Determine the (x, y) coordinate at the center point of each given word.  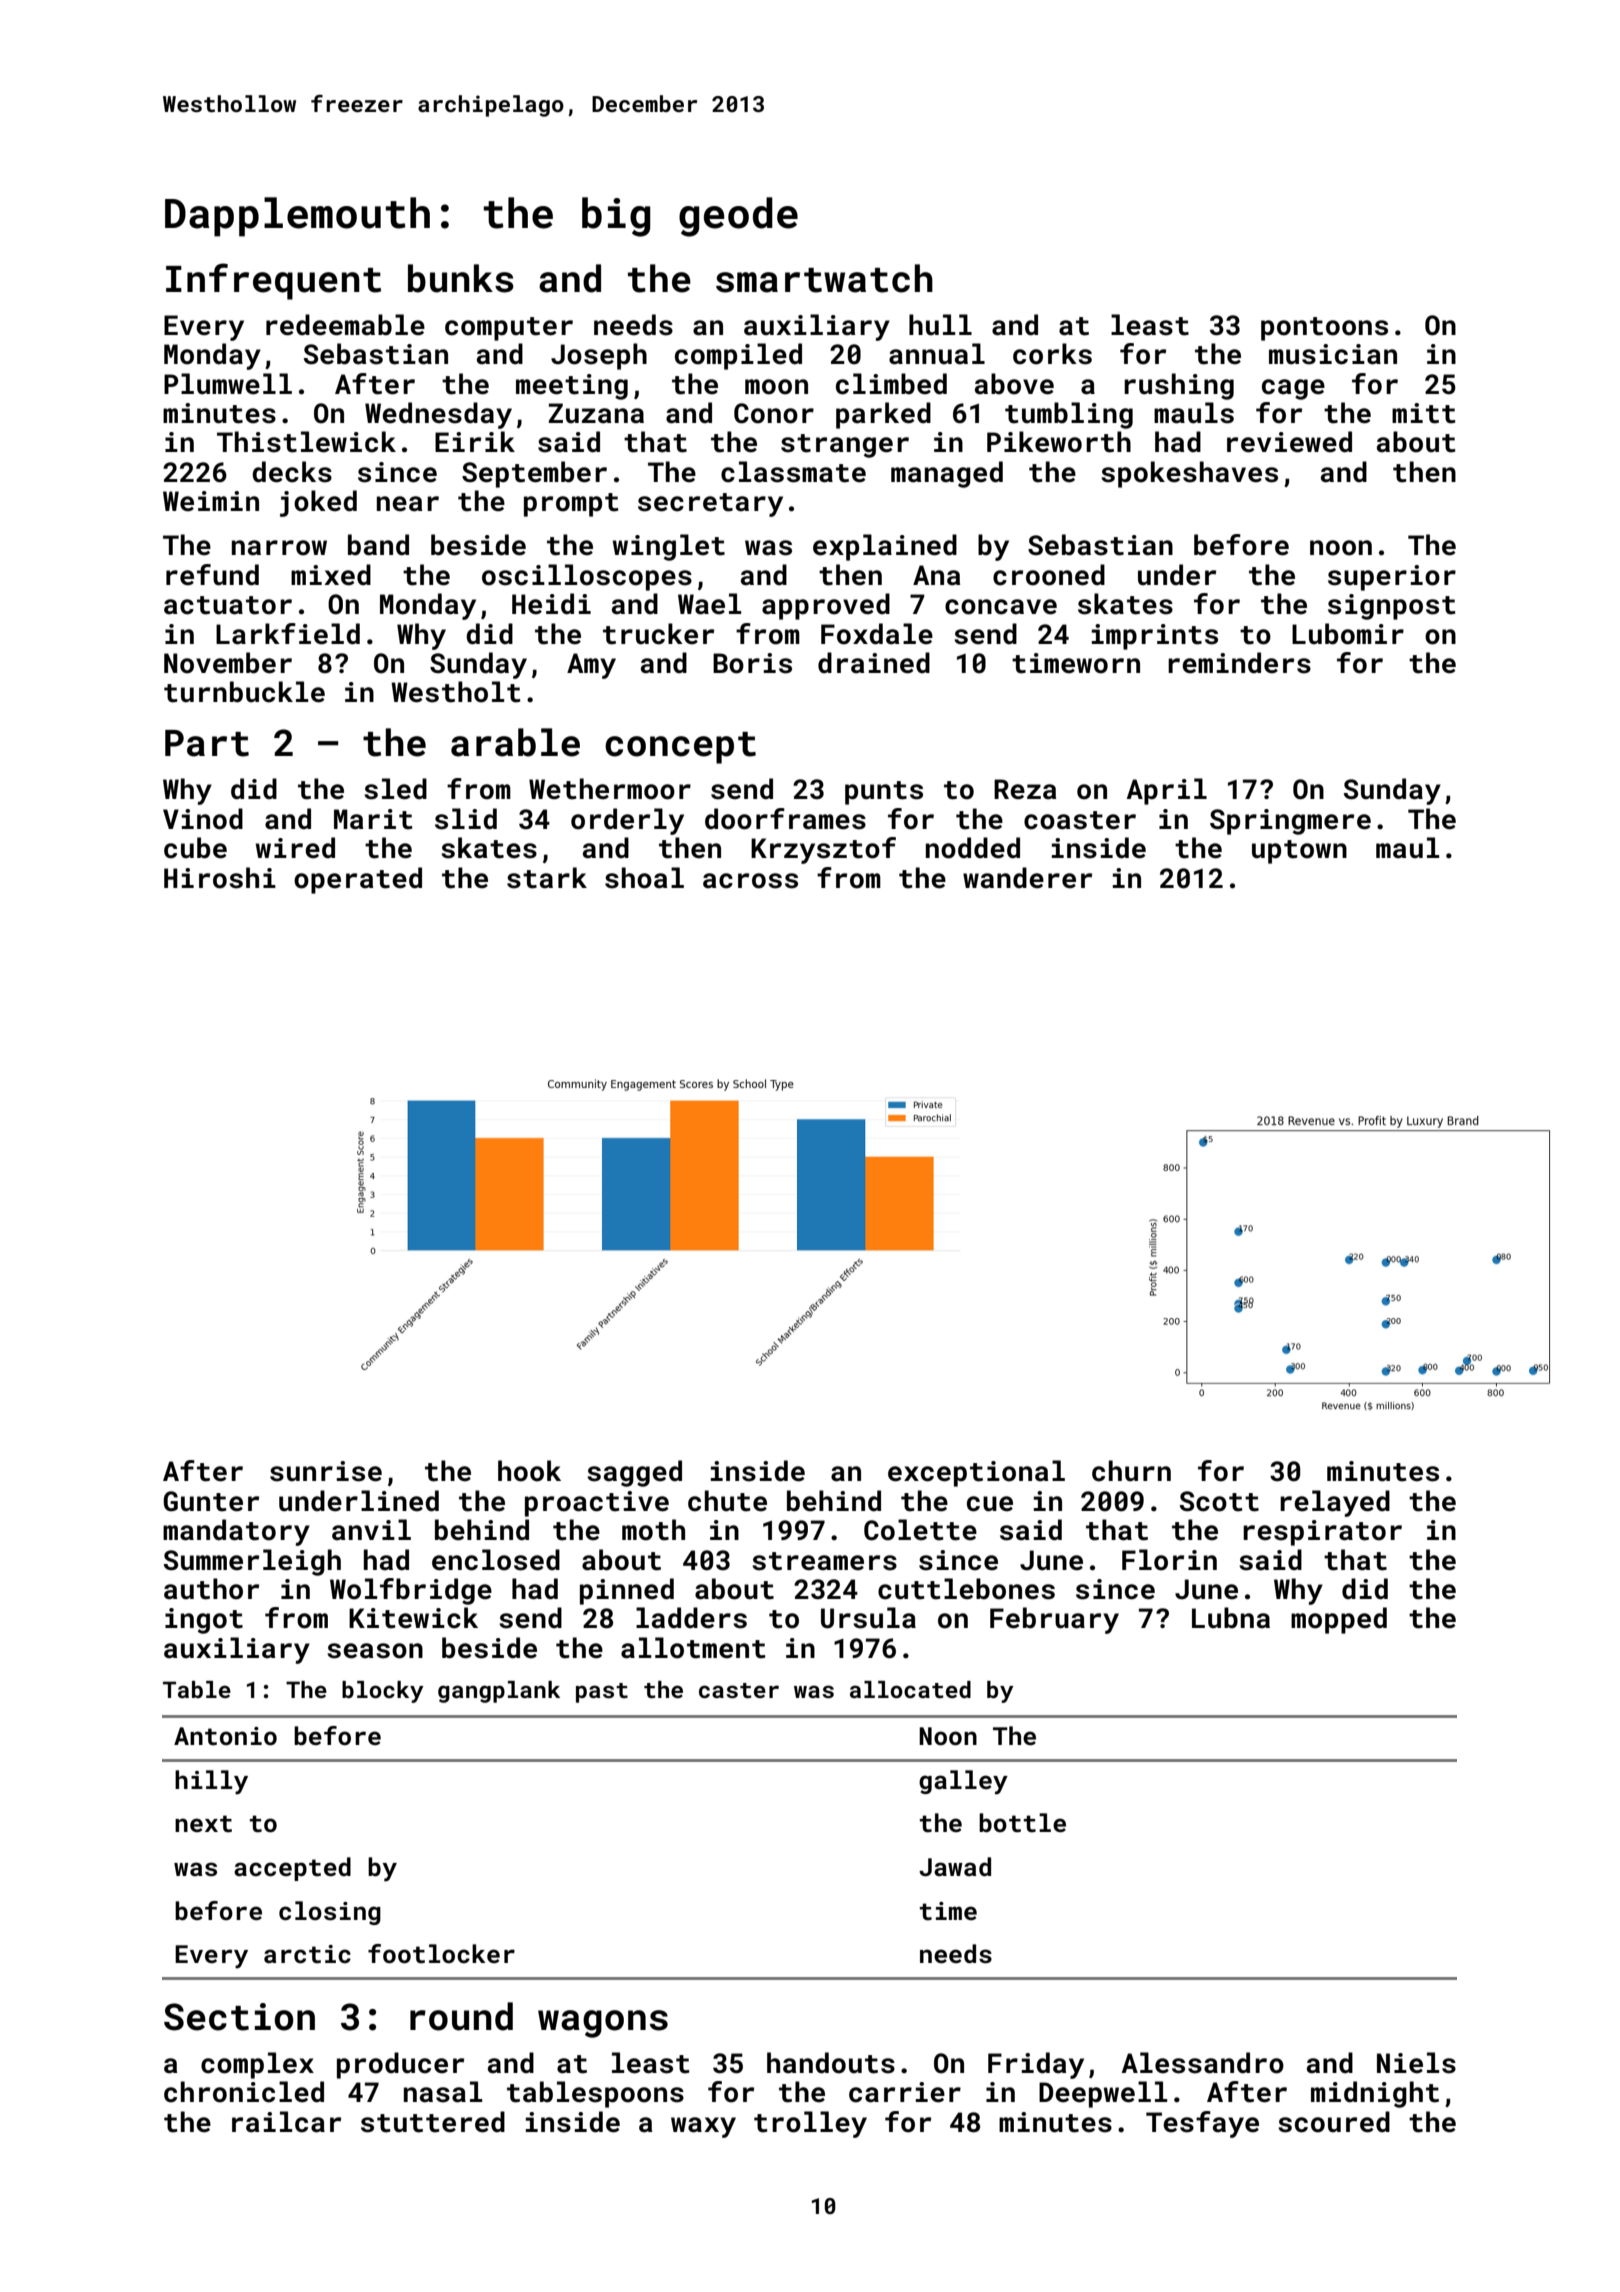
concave (1001, 607)
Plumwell (228, 384)
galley (963, 1782)
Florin (1169, 1560)
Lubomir (1348, 634)
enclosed (496, 1560)
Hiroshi (220, 878)
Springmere (1290, 822)
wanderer (1027, 878)
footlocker (441, 1954)
